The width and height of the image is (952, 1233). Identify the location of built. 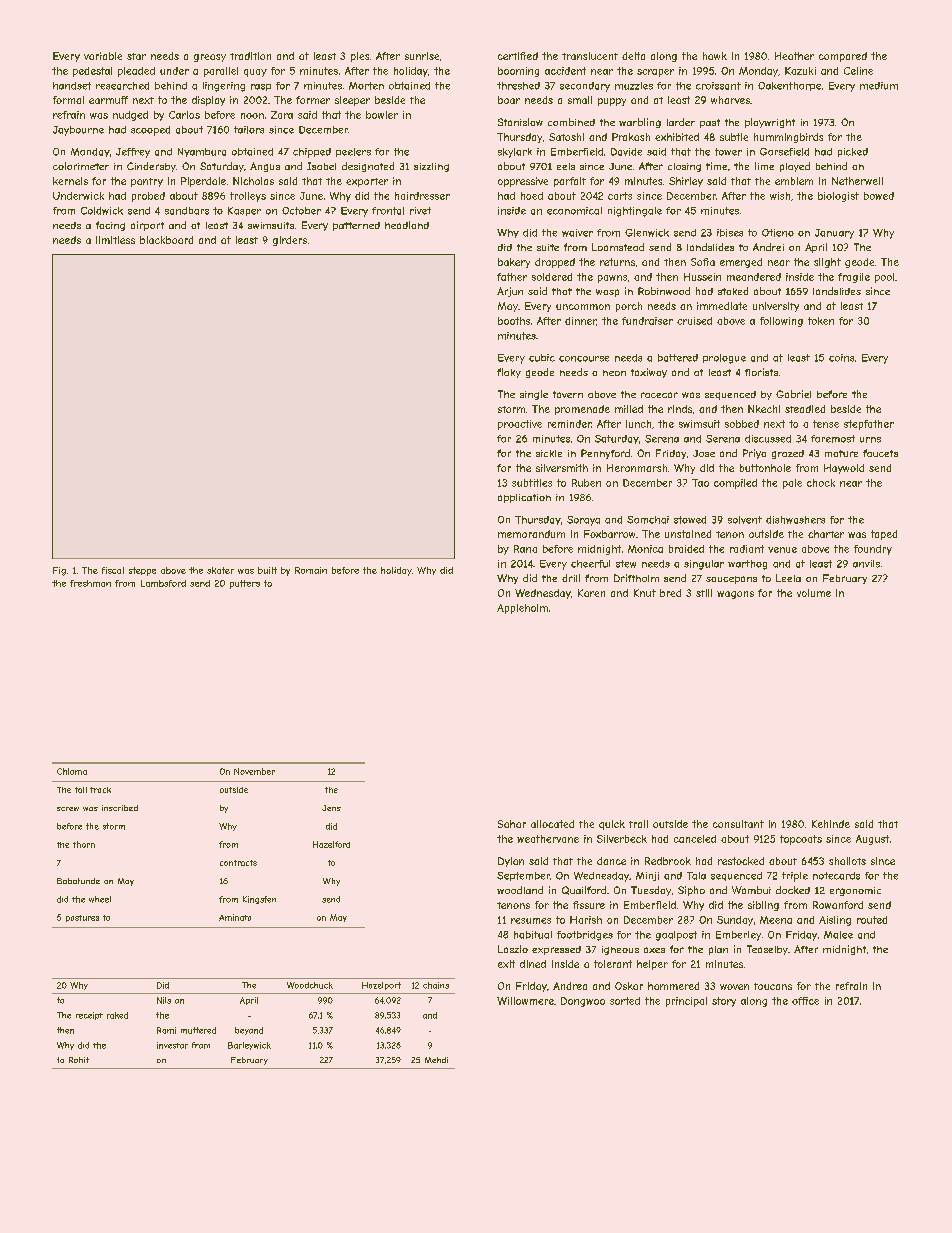
(267, 570).
